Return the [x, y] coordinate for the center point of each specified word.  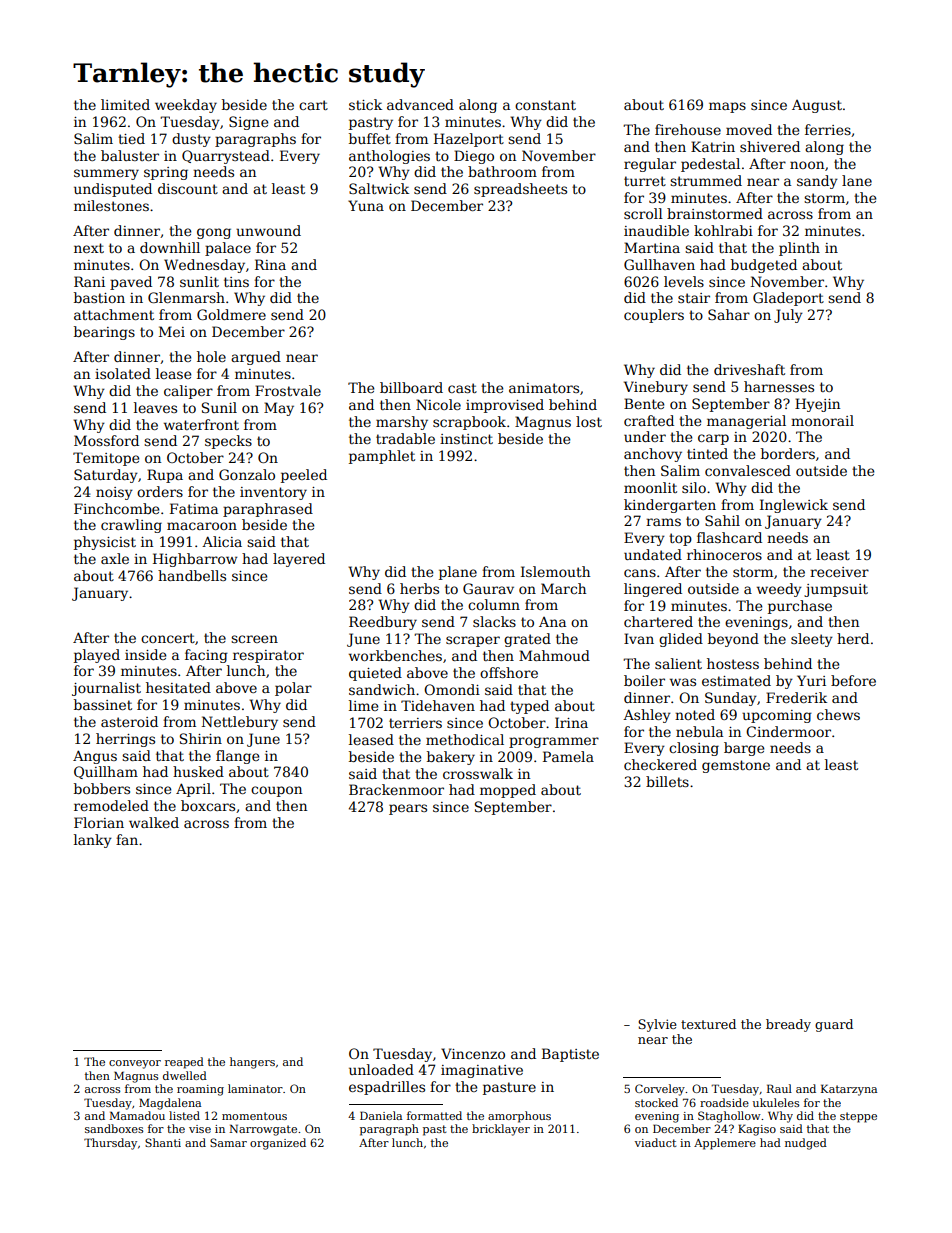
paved [131, 283]
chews [838, 714]
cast [462, 388]
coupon [276, 791]
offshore [509, 672]
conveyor [135, 1064]
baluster [130, 155]
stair [694, 298]
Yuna [366, 205]
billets [667, 781]
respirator [268, 656]
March [563, 588]
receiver [839, 572]
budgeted [764, 266]
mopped [508, 791]
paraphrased [268, 510]
